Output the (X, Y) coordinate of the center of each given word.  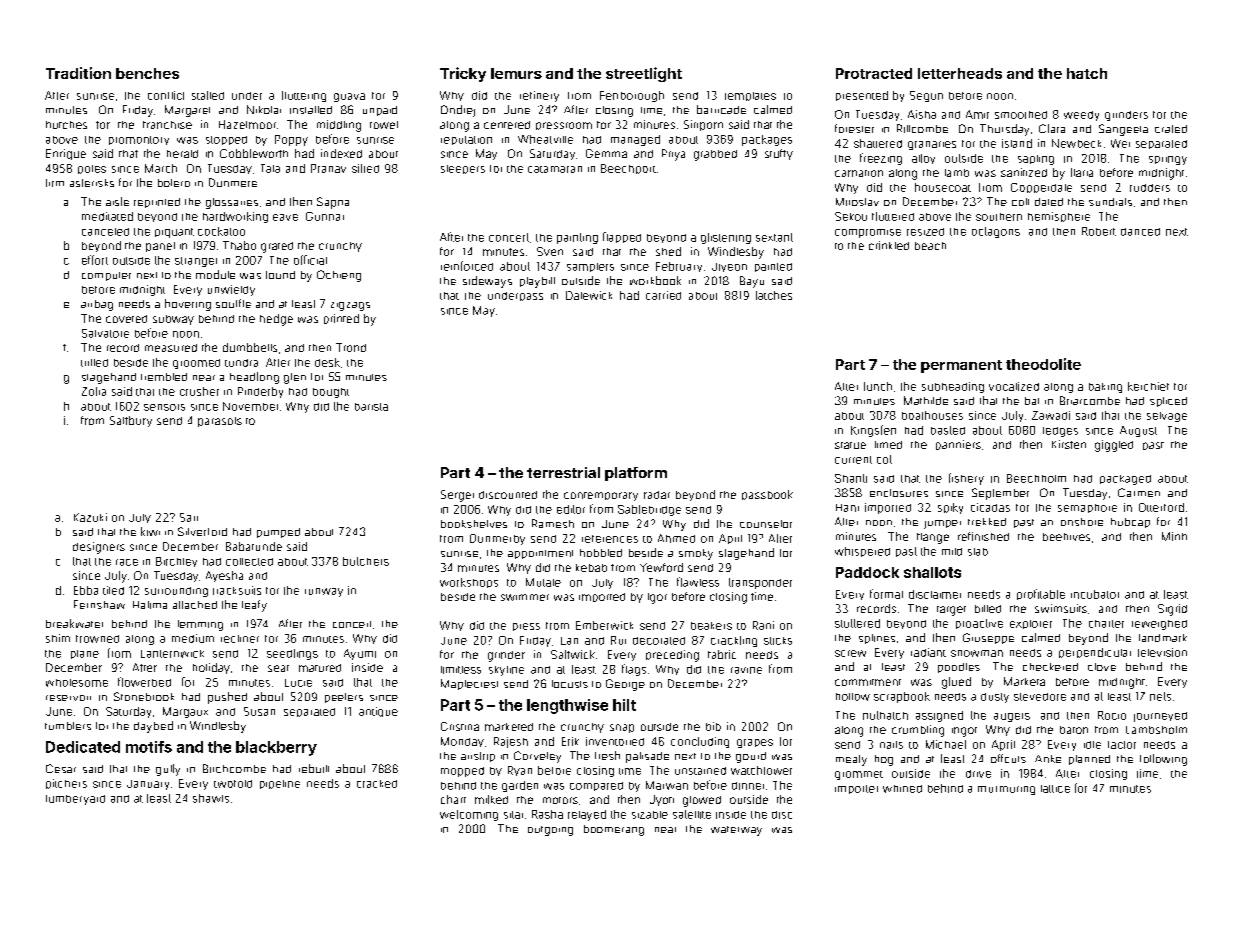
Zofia (94, 391)
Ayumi (360, 654)
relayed (587, 815)
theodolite (1043, 364)
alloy (923, 159)
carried (663, 295)
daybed (153, 727)
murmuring (1006, 790)
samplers (590, 267)
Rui (618, 640)
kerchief (1148, 386)
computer (106, 276)
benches (147, 73)
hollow (853, 697)
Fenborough (632, 96)
